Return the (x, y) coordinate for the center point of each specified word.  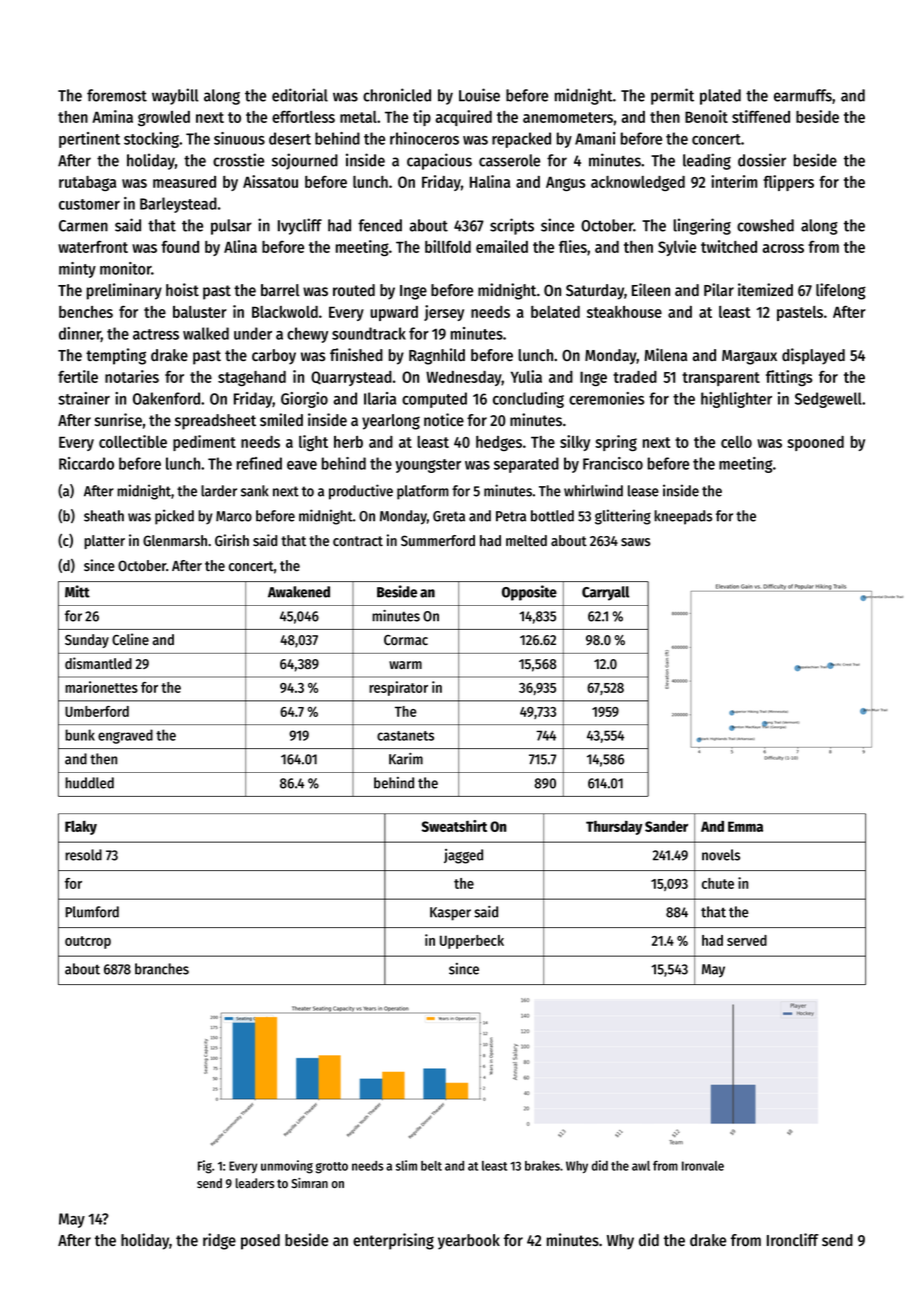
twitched (729, 246)
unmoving (287, 1167)
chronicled (397, 95)
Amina (112, 116)
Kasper (450, 914)
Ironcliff (793, 1239)
